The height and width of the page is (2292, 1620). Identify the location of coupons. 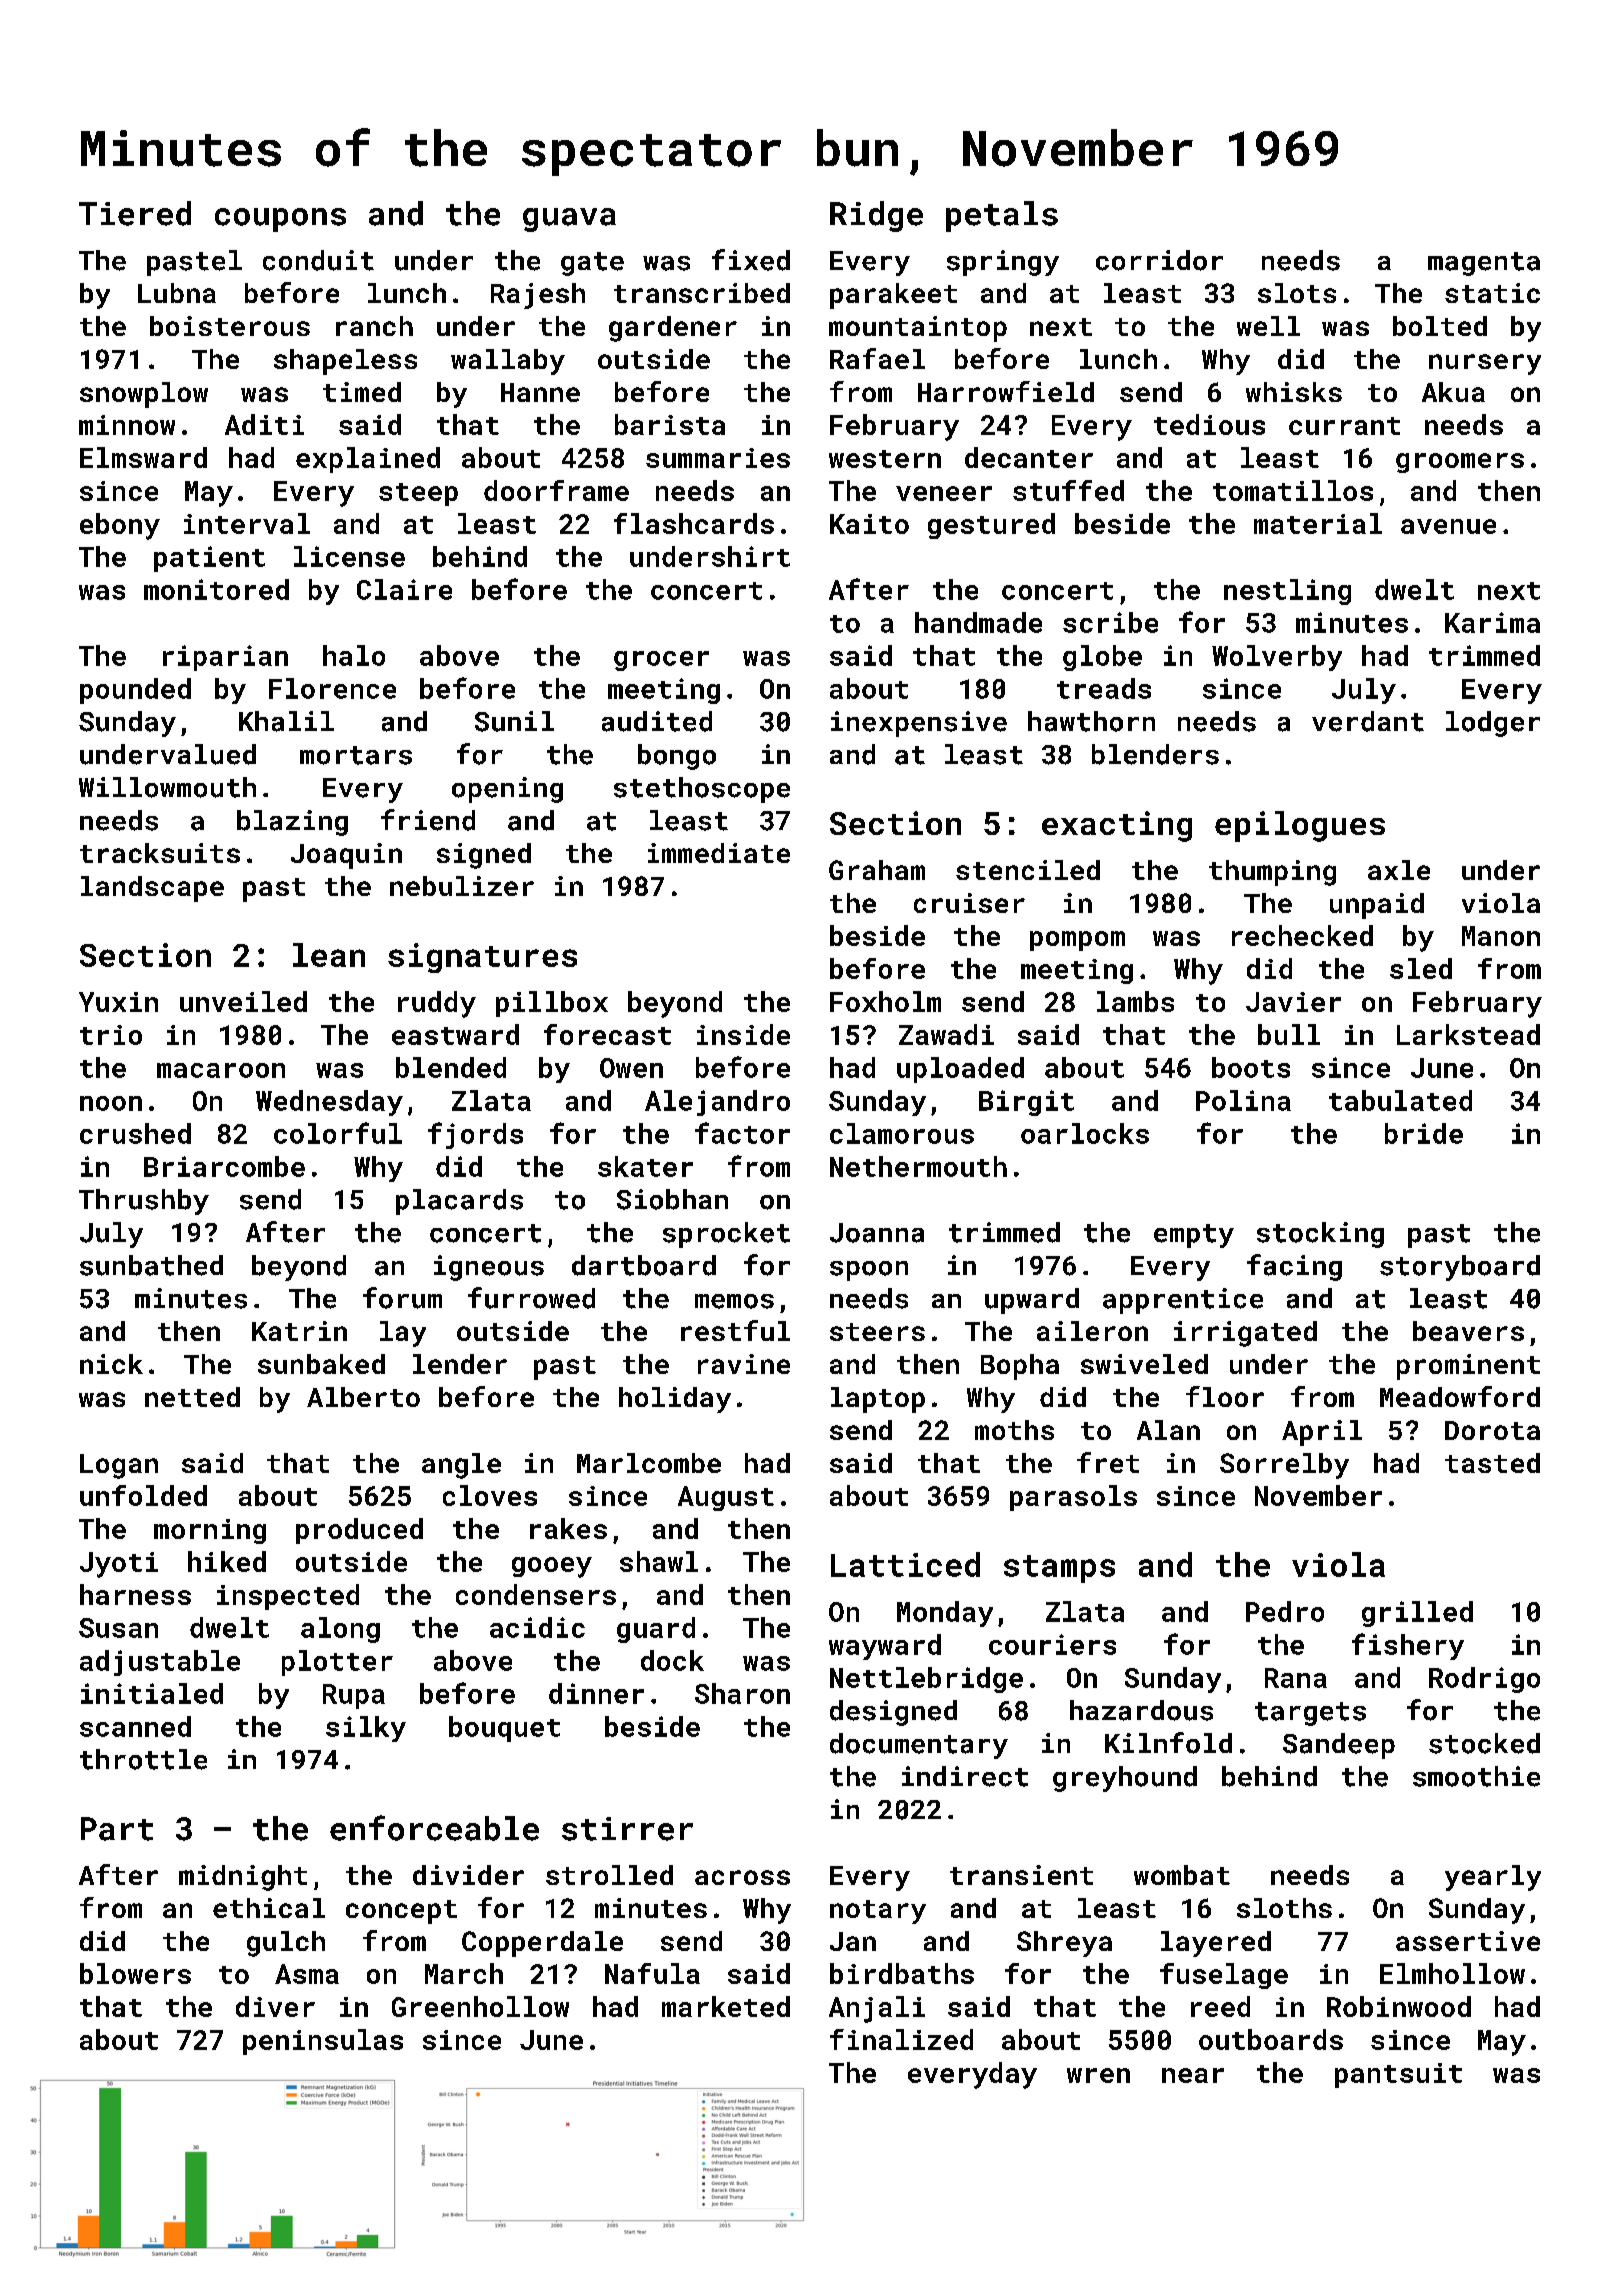
(280, 220).
